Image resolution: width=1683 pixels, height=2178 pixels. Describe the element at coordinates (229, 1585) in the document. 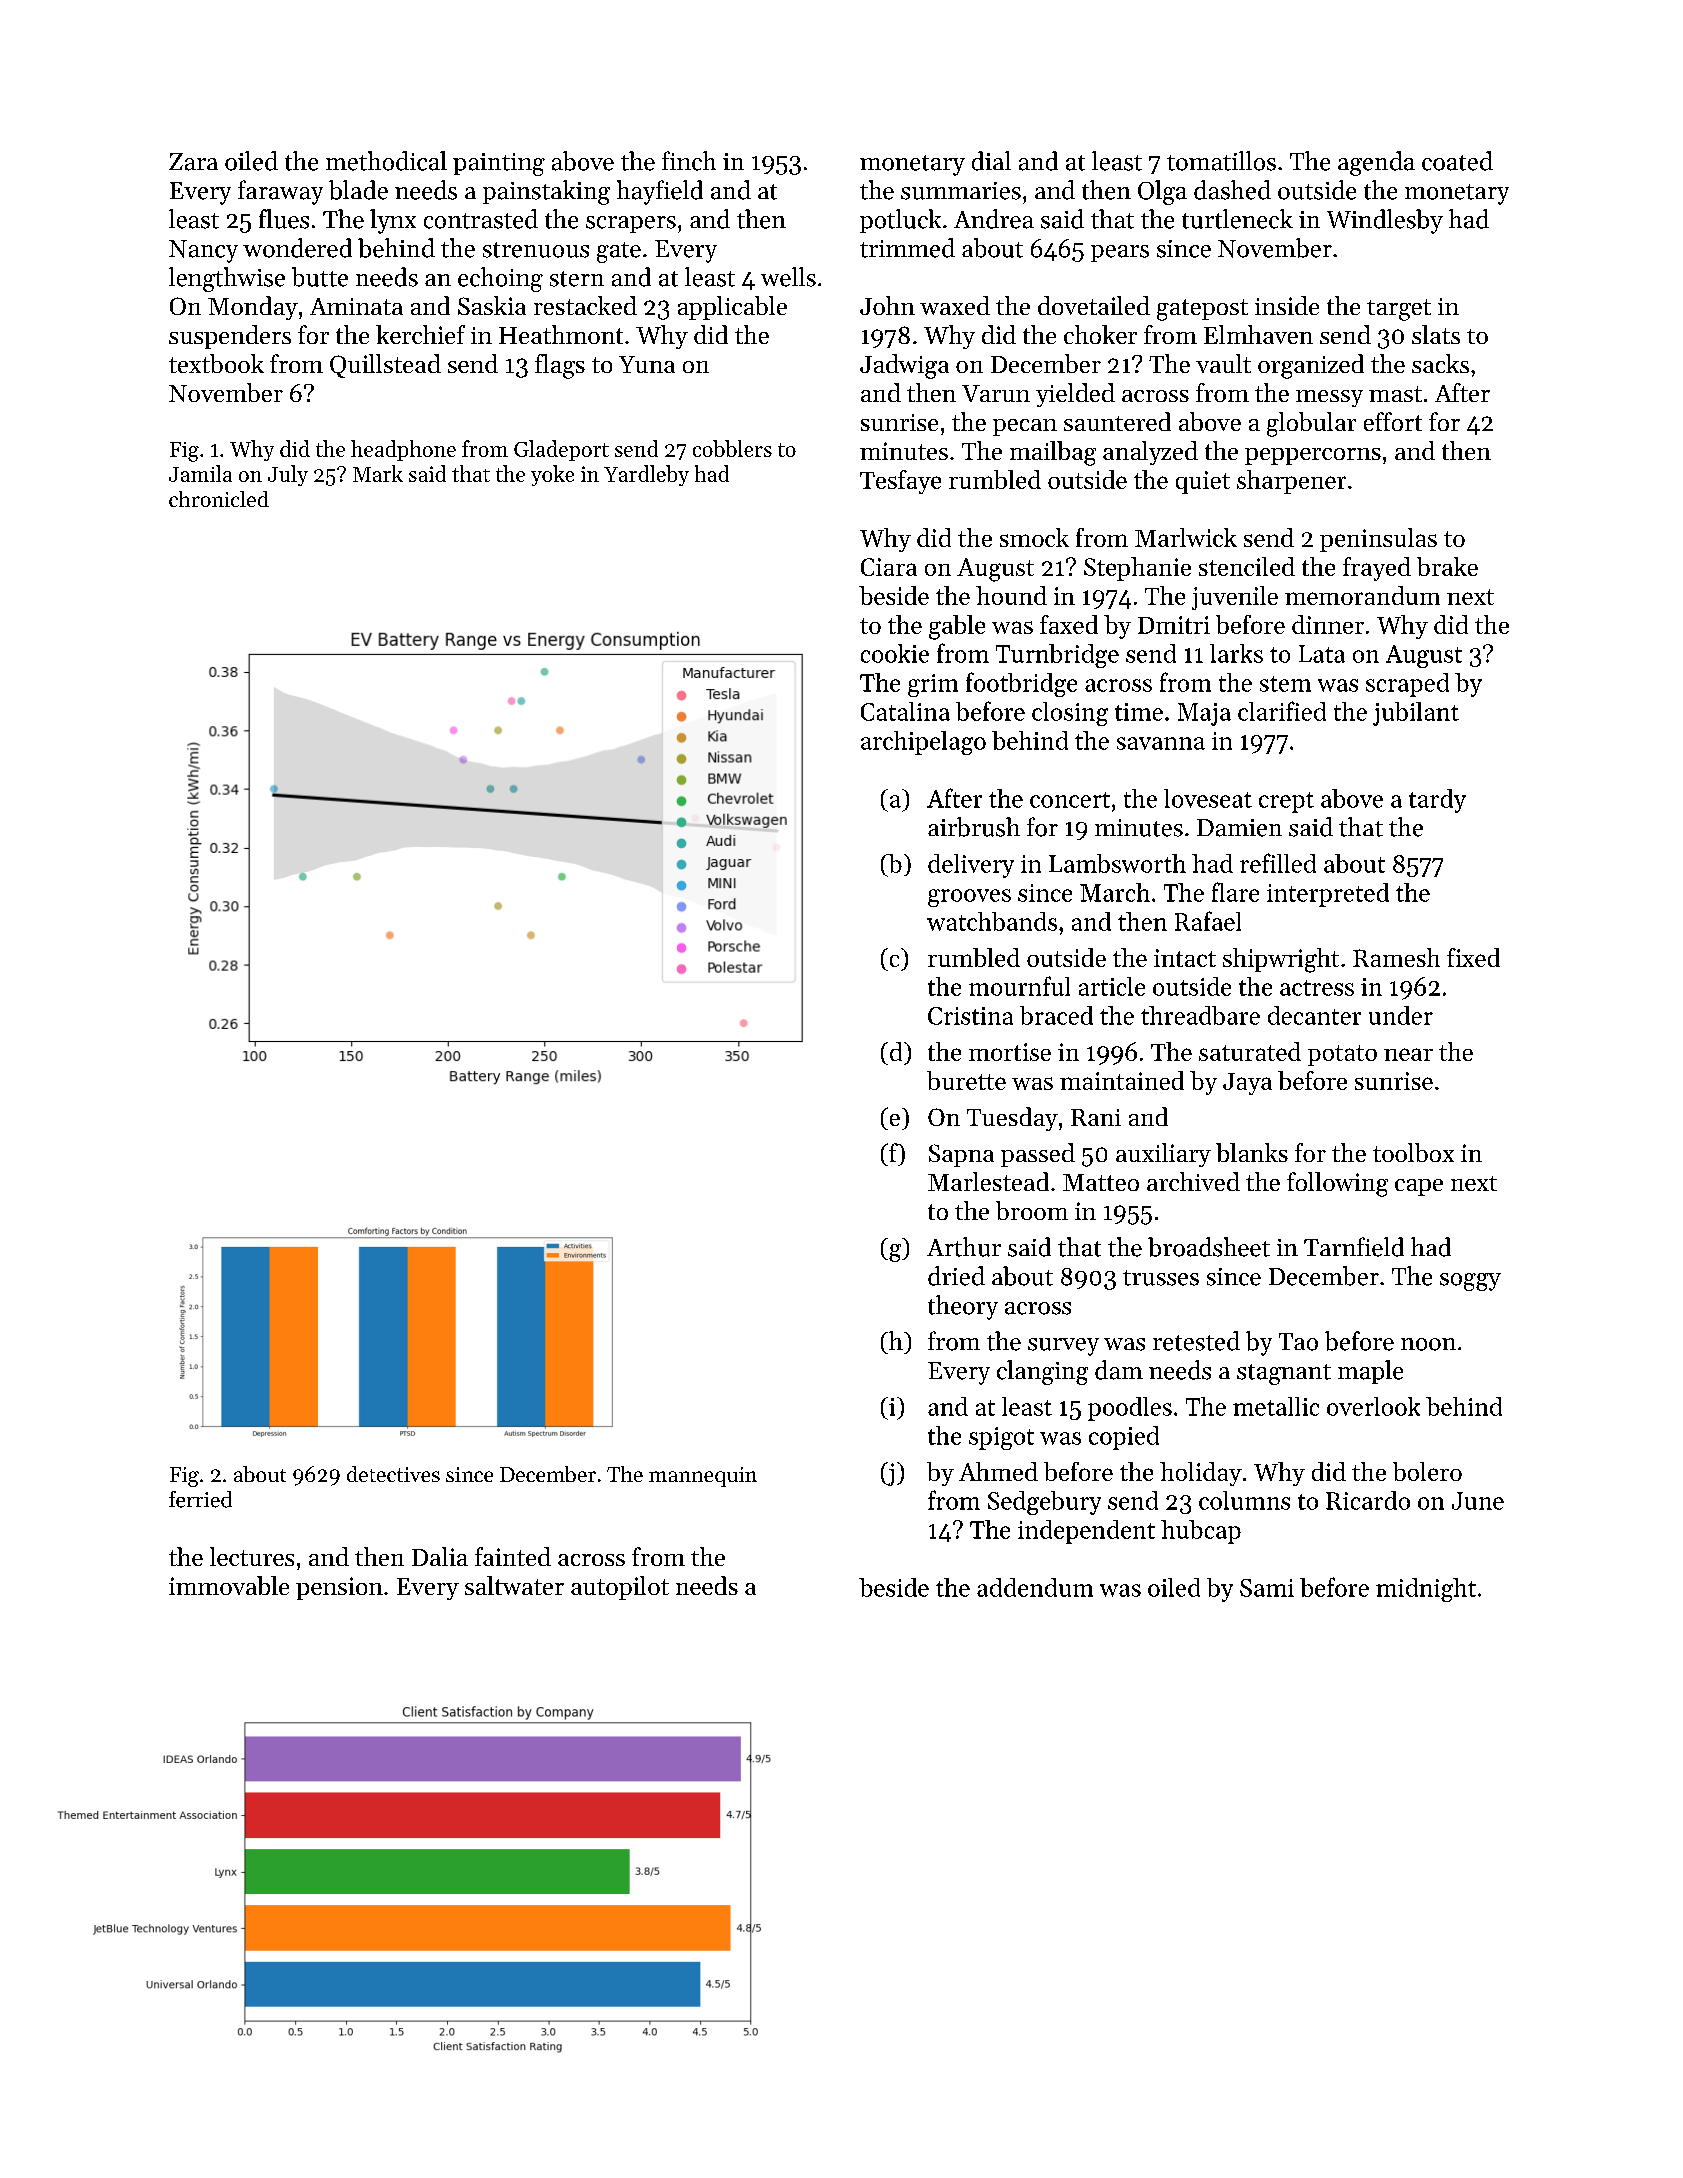

I see `immovable` at that location.
